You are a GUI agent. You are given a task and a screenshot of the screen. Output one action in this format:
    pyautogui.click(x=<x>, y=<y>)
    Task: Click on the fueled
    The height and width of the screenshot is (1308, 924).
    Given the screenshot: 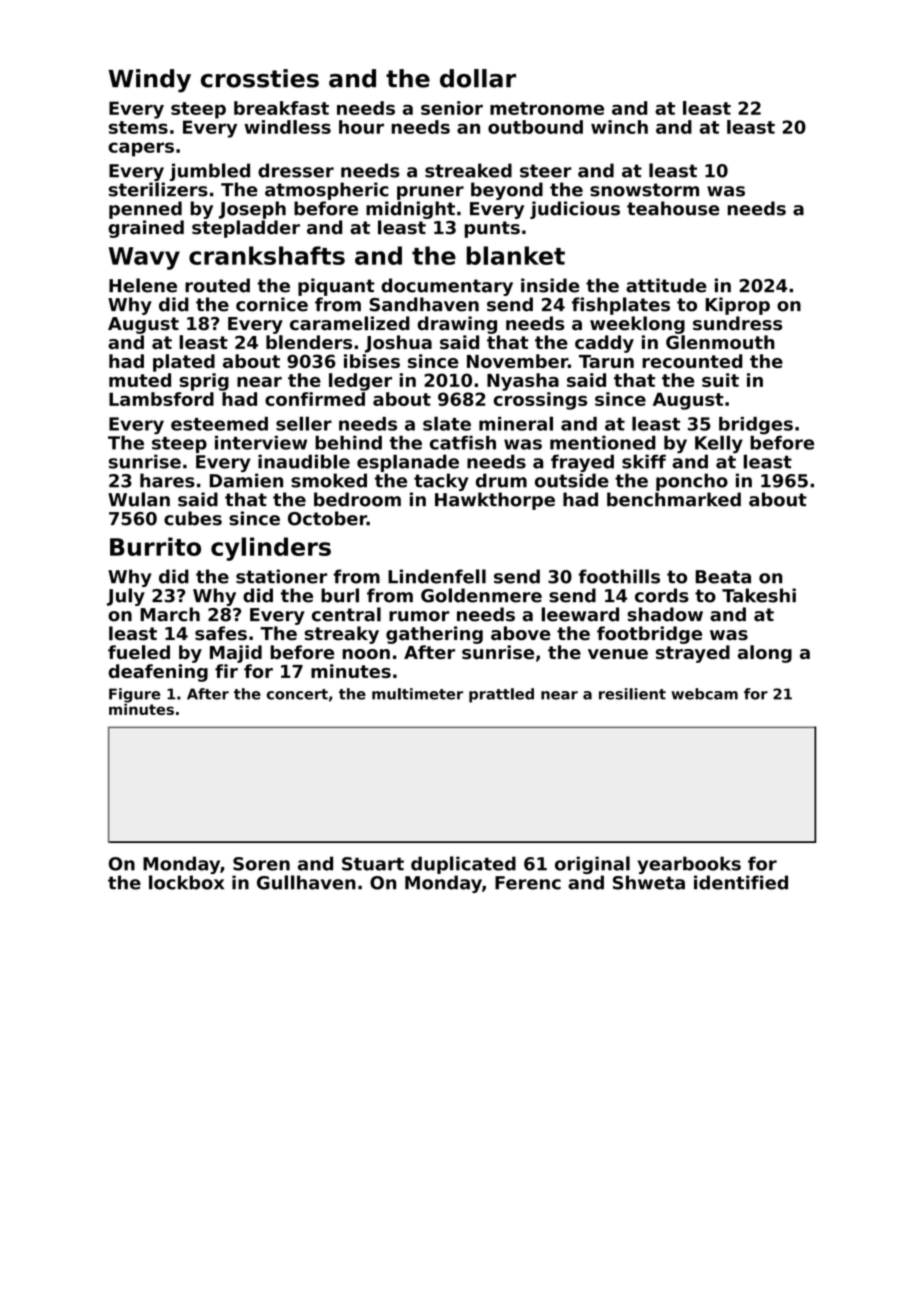 What is the action you would take?
    pyautogui.click(x=139, y=652)
